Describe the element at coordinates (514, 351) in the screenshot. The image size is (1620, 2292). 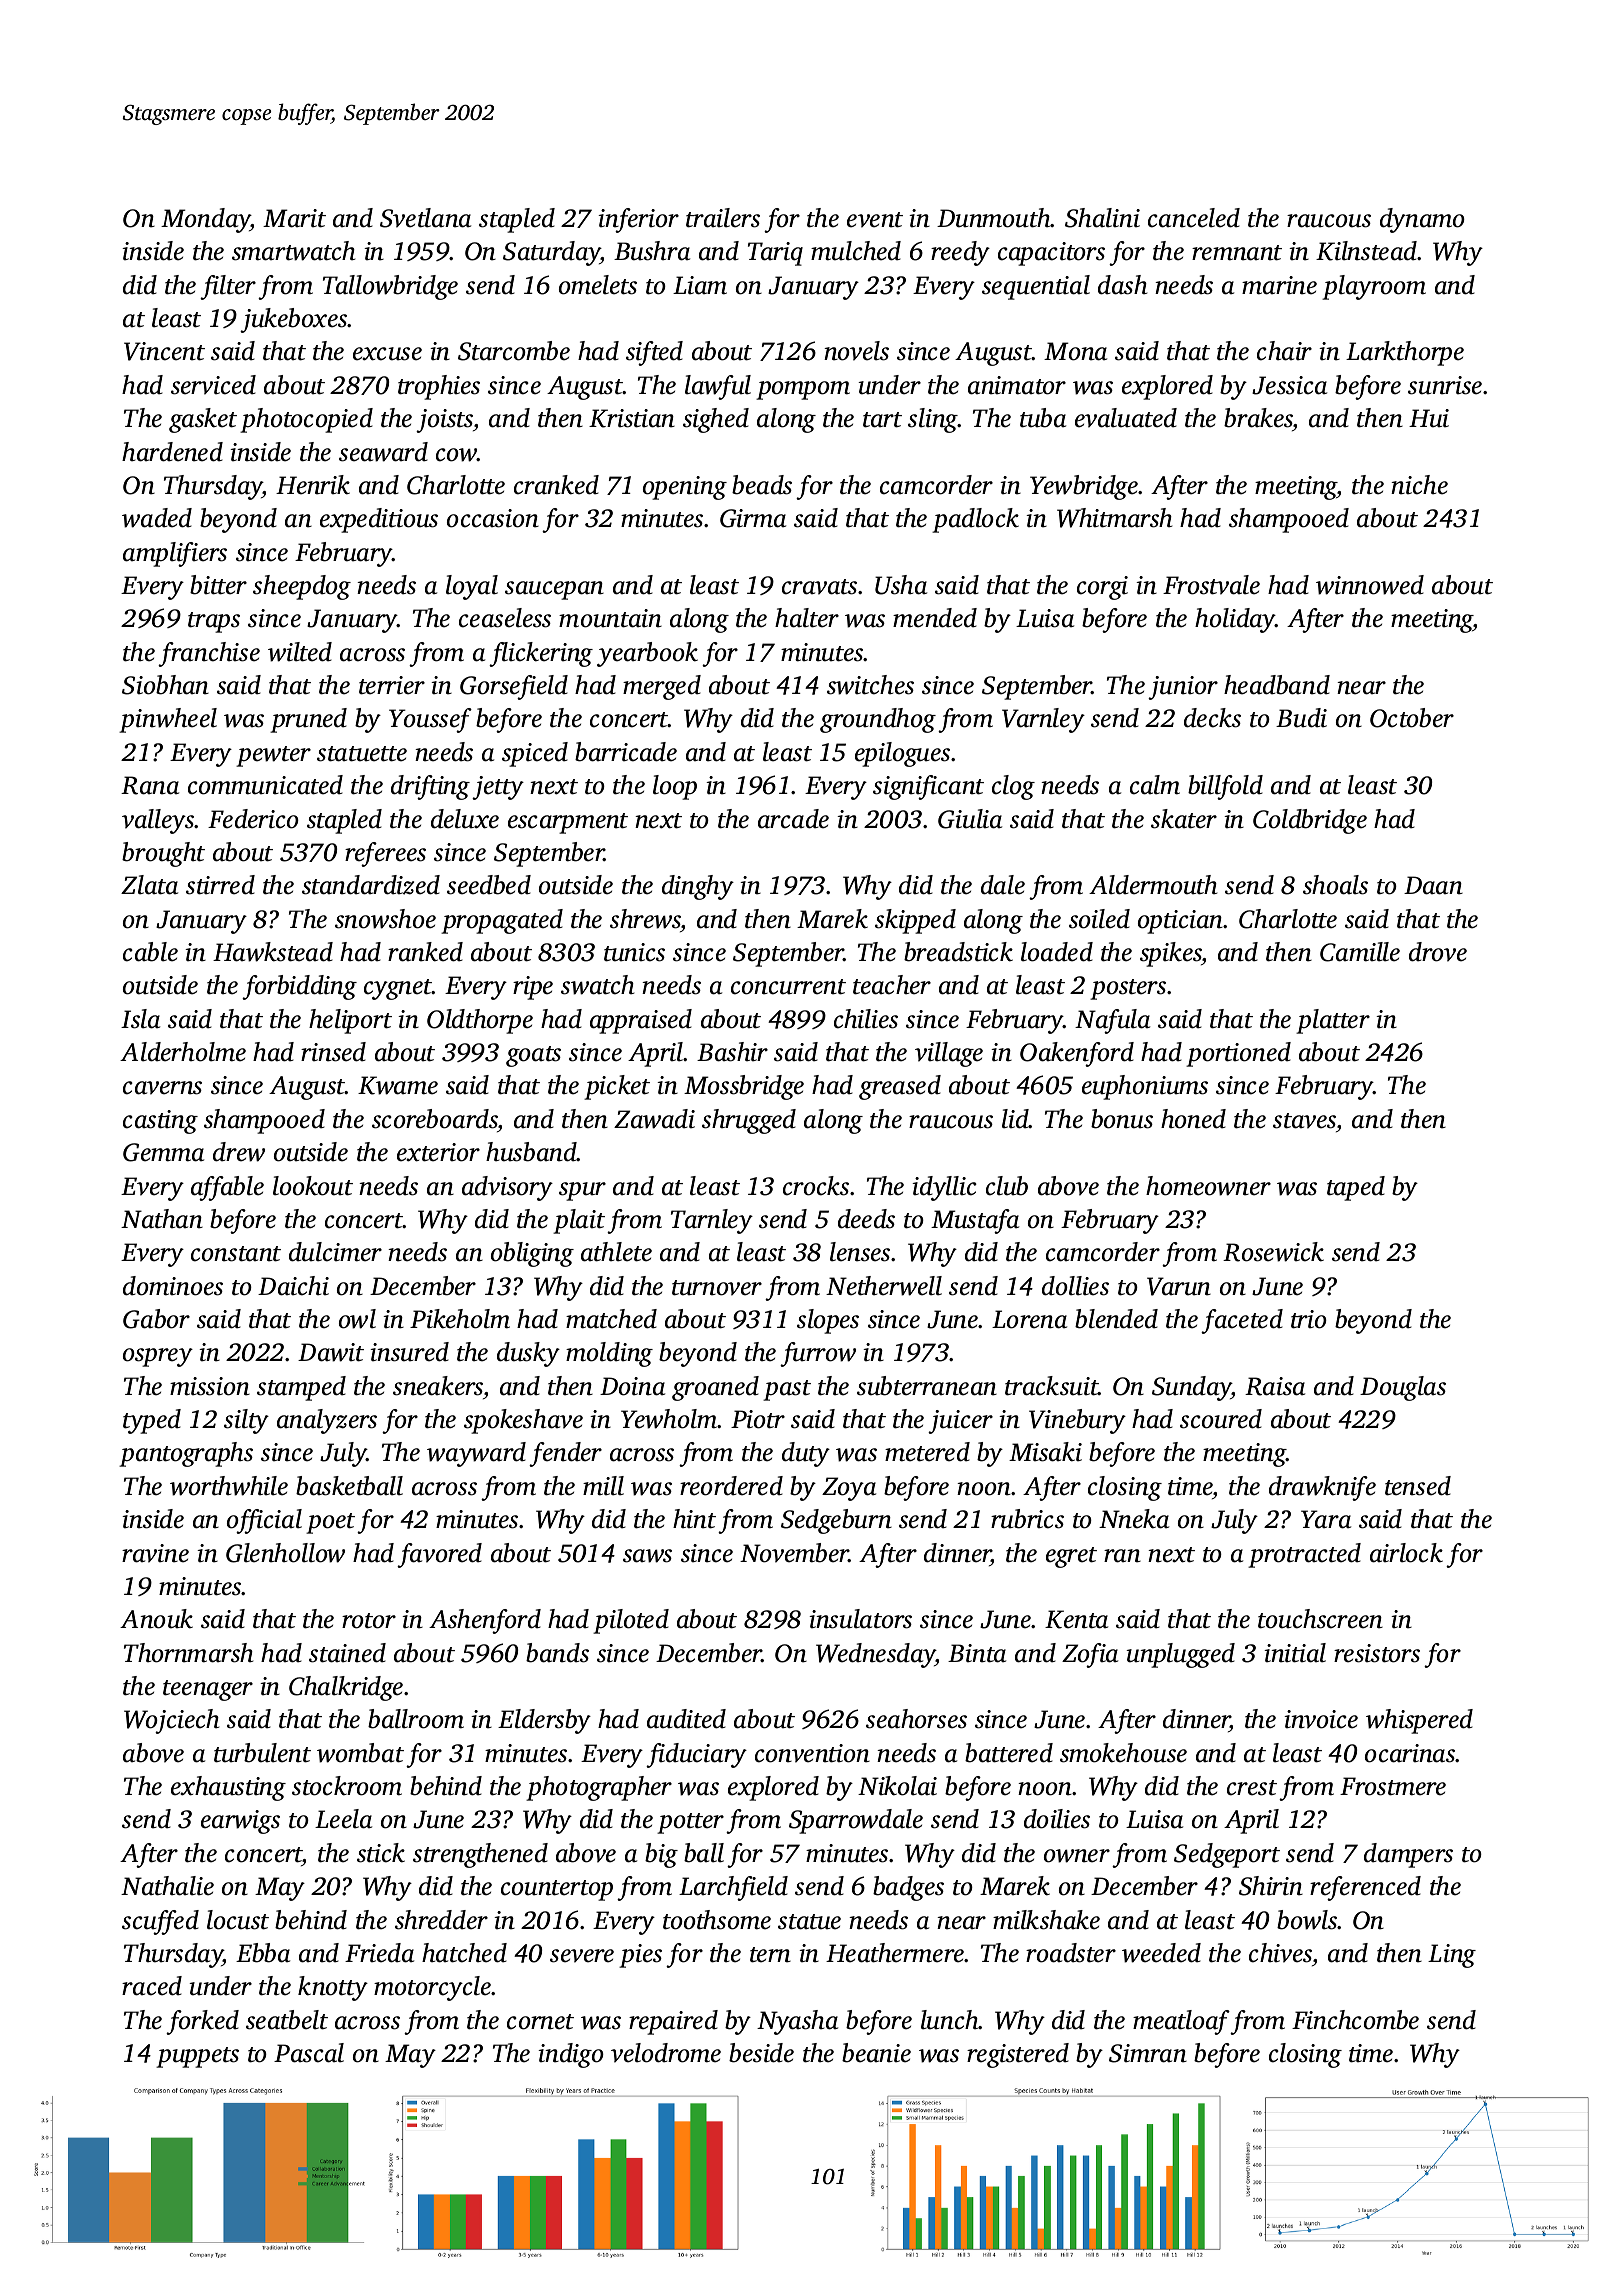
I see `Starcombe` at that location.
